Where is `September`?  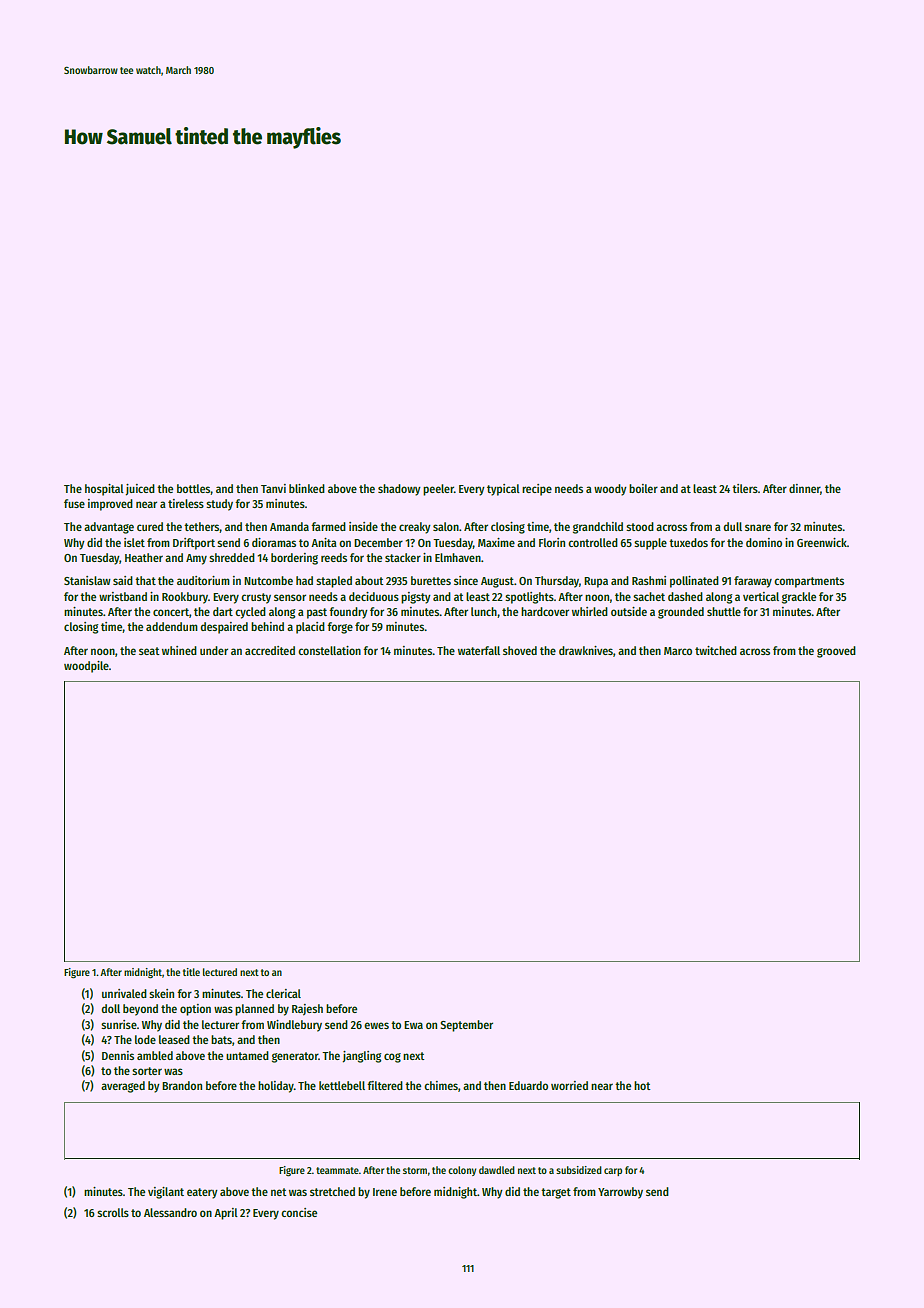 September is located at coordinates (466, 1026).
